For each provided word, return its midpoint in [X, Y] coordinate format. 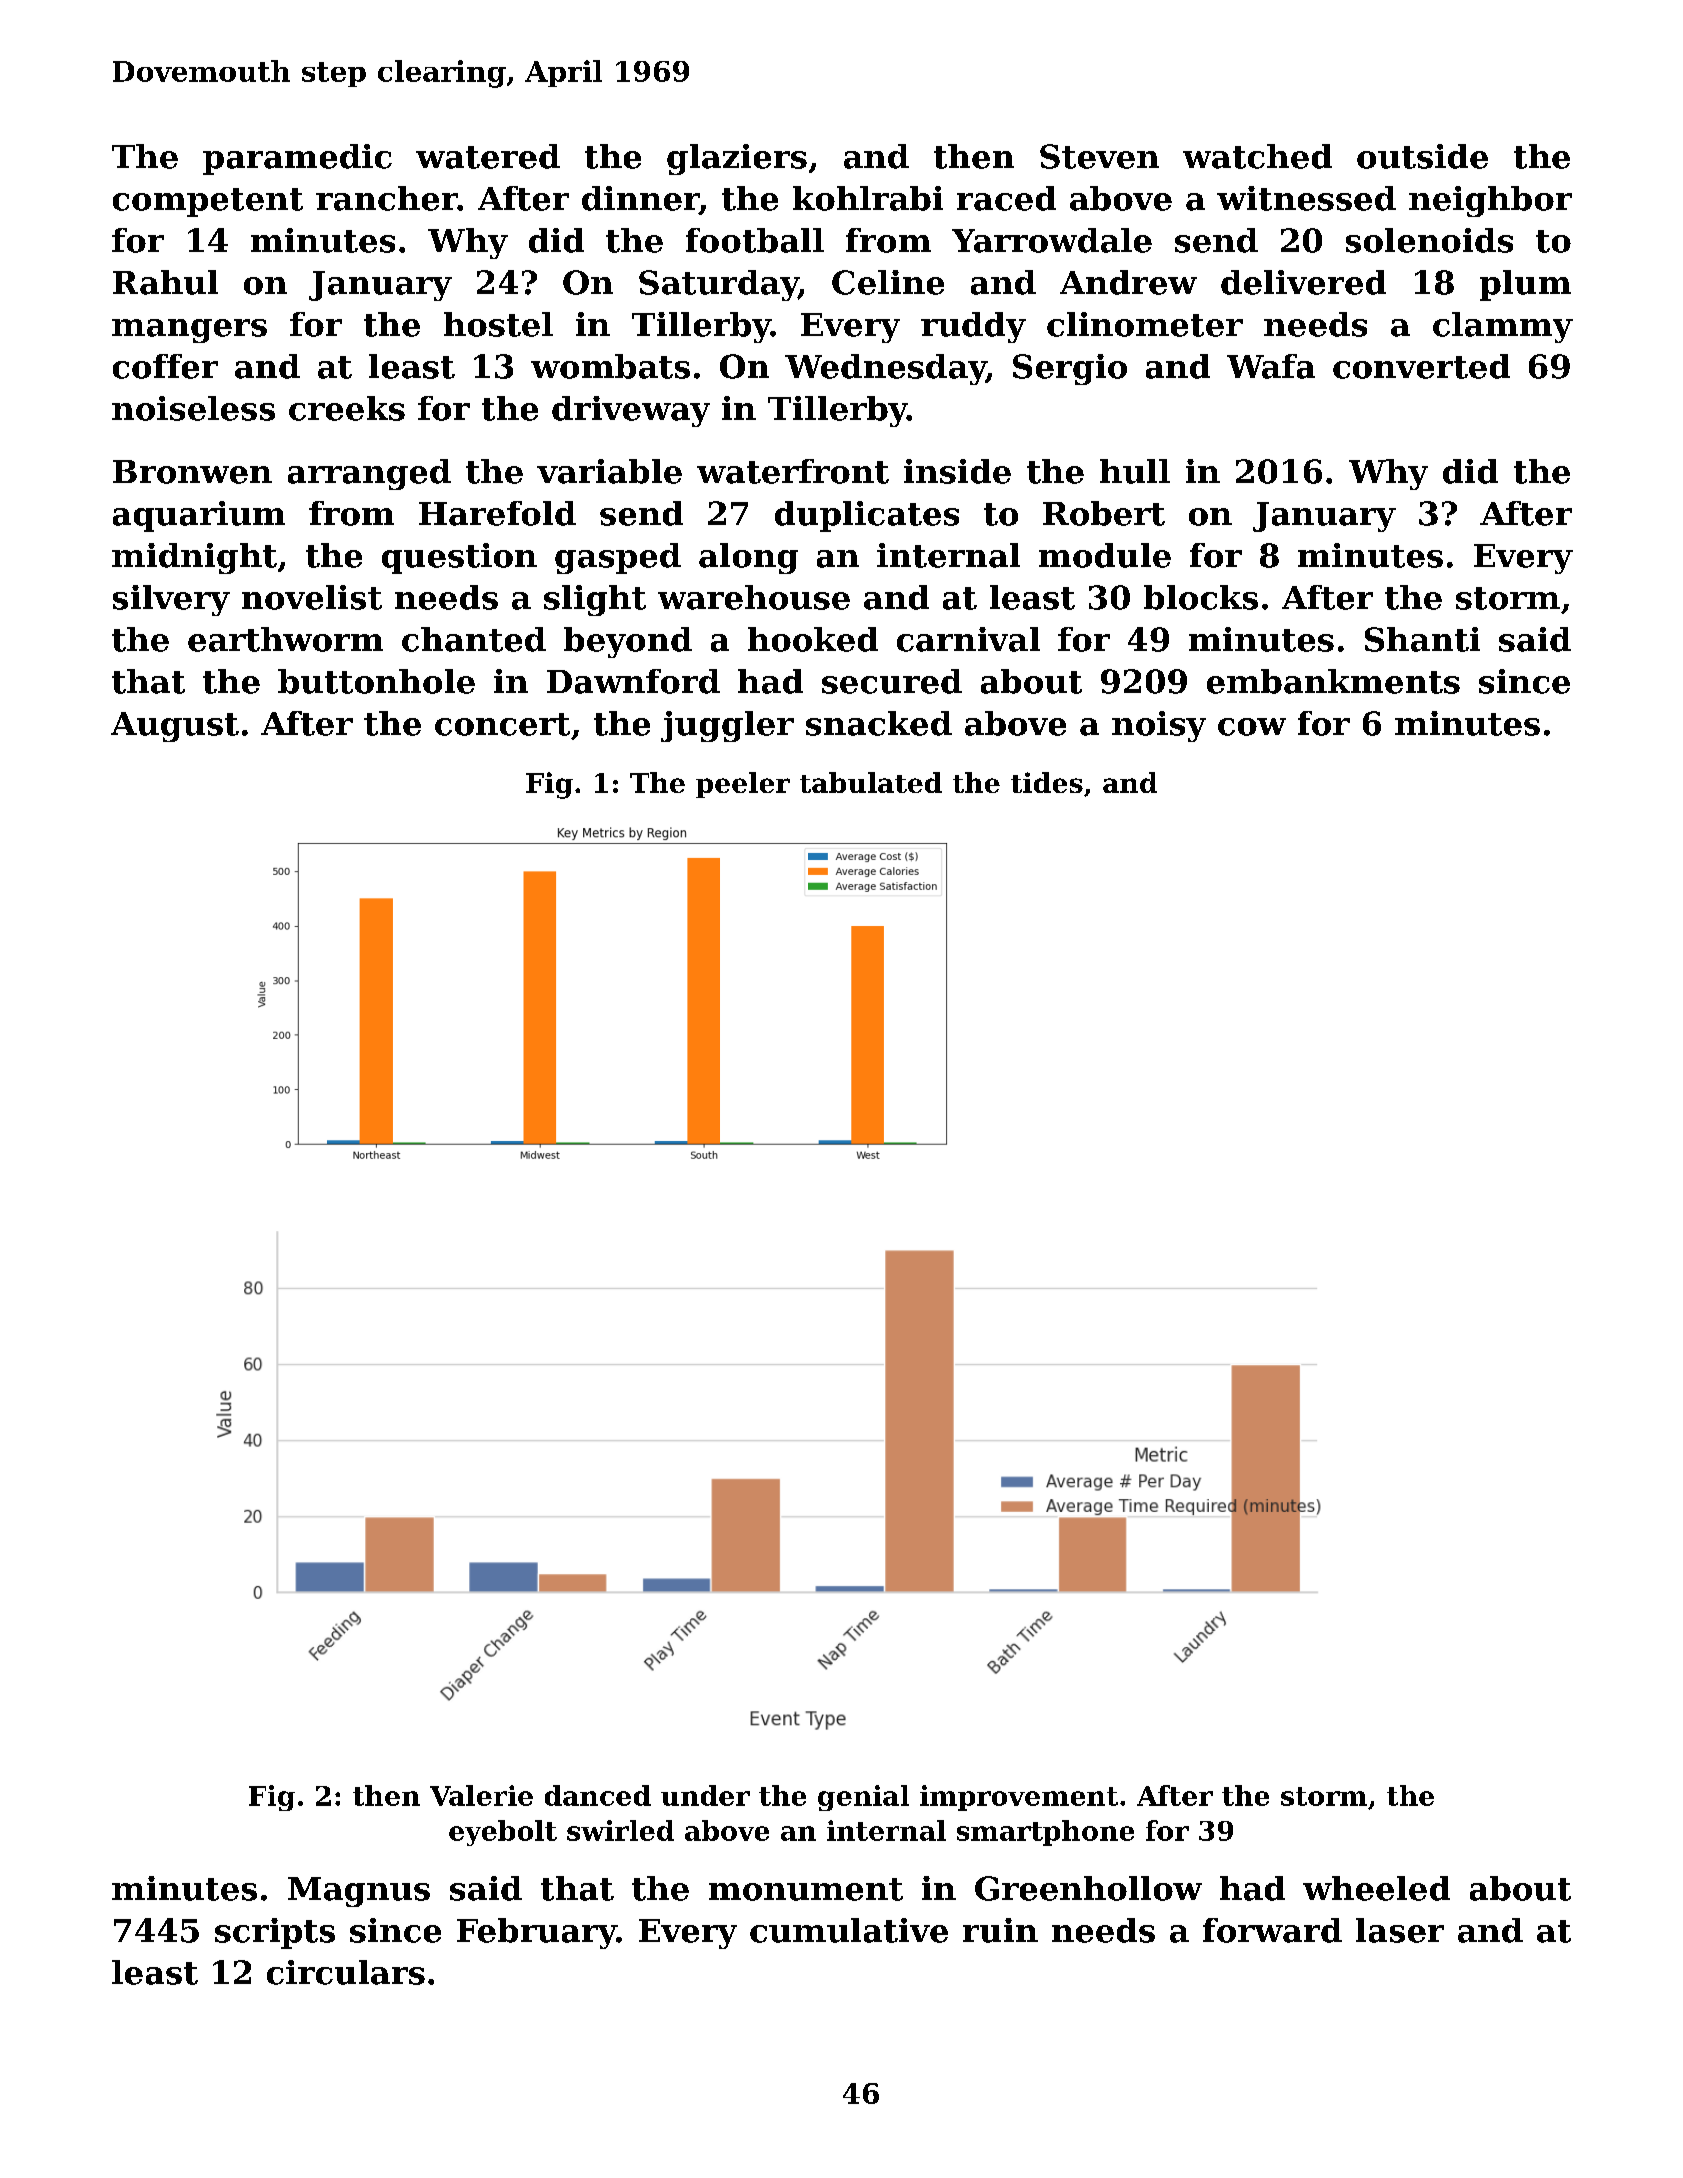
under [705, 1795]
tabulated [871, 782]
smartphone [1045, 1833]
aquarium [199, 516]
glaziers [737, 159]
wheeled [1376, 1888]
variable [609, 471]
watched [1257, 156]
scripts [275, 1933]
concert [502, 724]
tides [1047, 782]
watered [488, 156]
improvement [1019, 1798]
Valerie [481, 1795]
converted [1421, 366]
